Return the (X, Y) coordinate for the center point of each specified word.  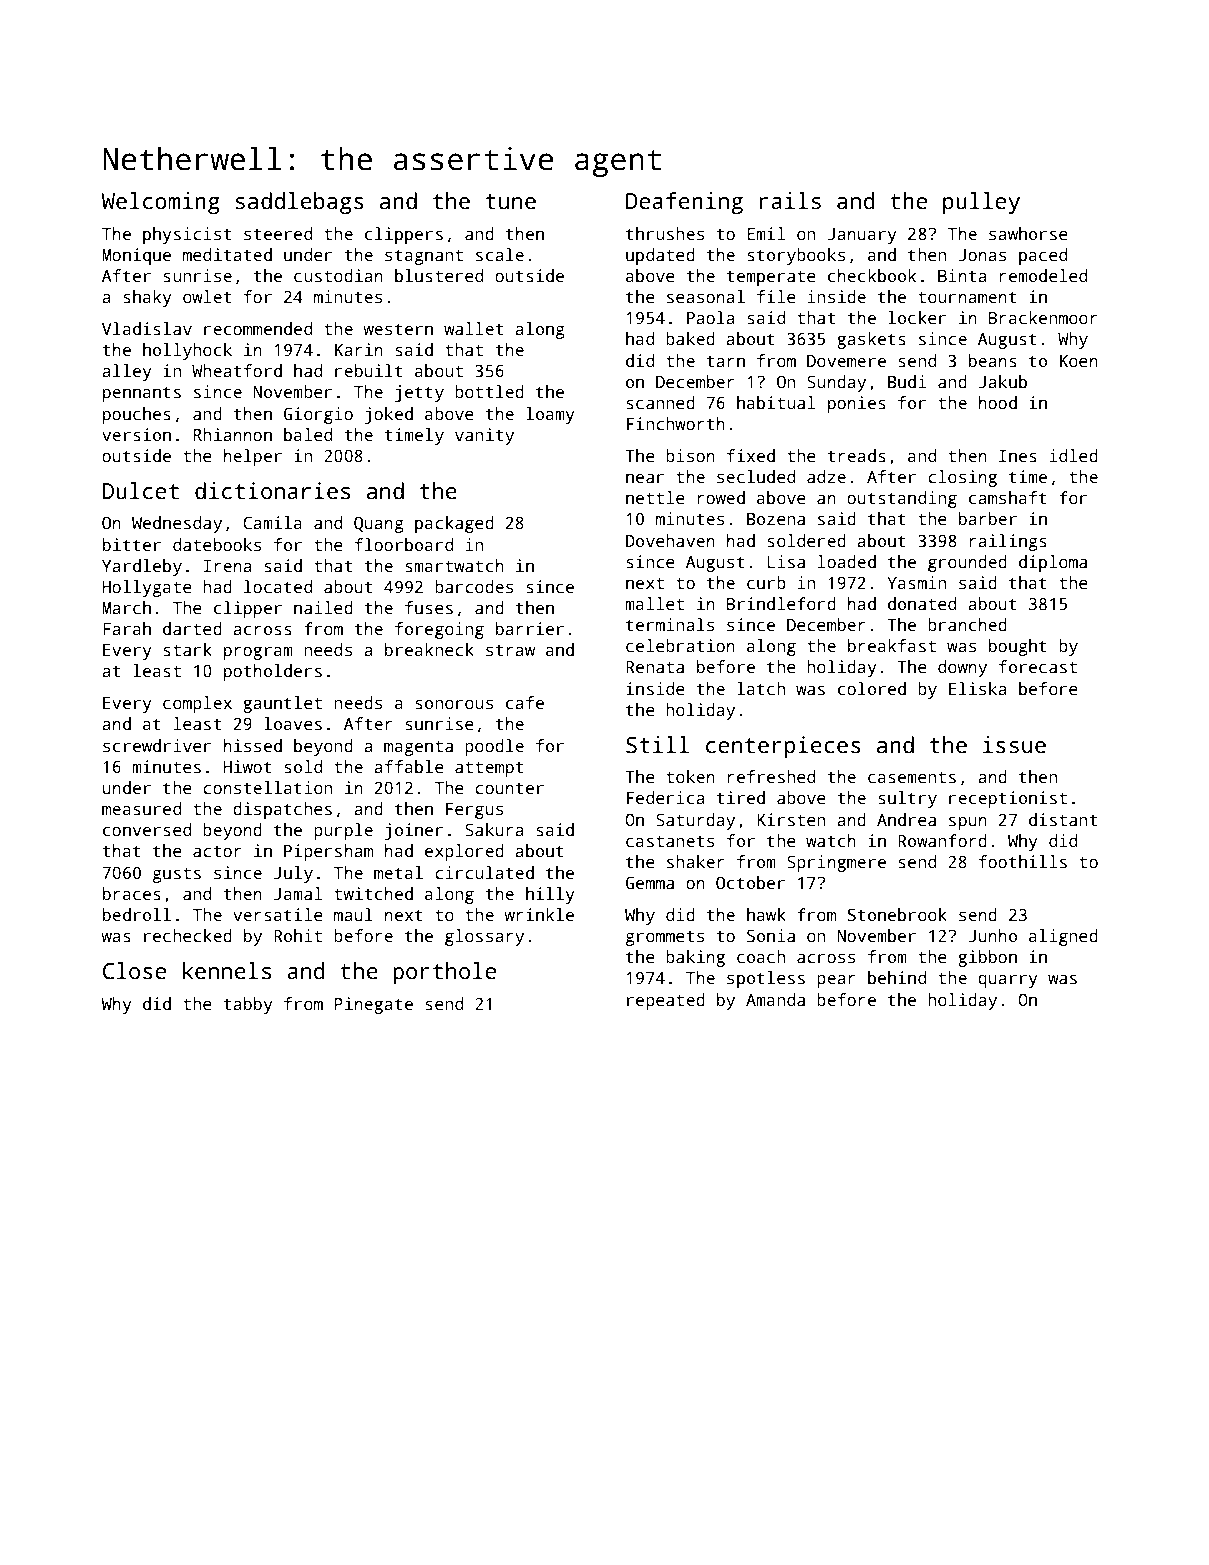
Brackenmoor (1043, 318)
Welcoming (160, 203)
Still (657, 745)
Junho (992, 936)
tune (511, 202)
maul (353, 915)
